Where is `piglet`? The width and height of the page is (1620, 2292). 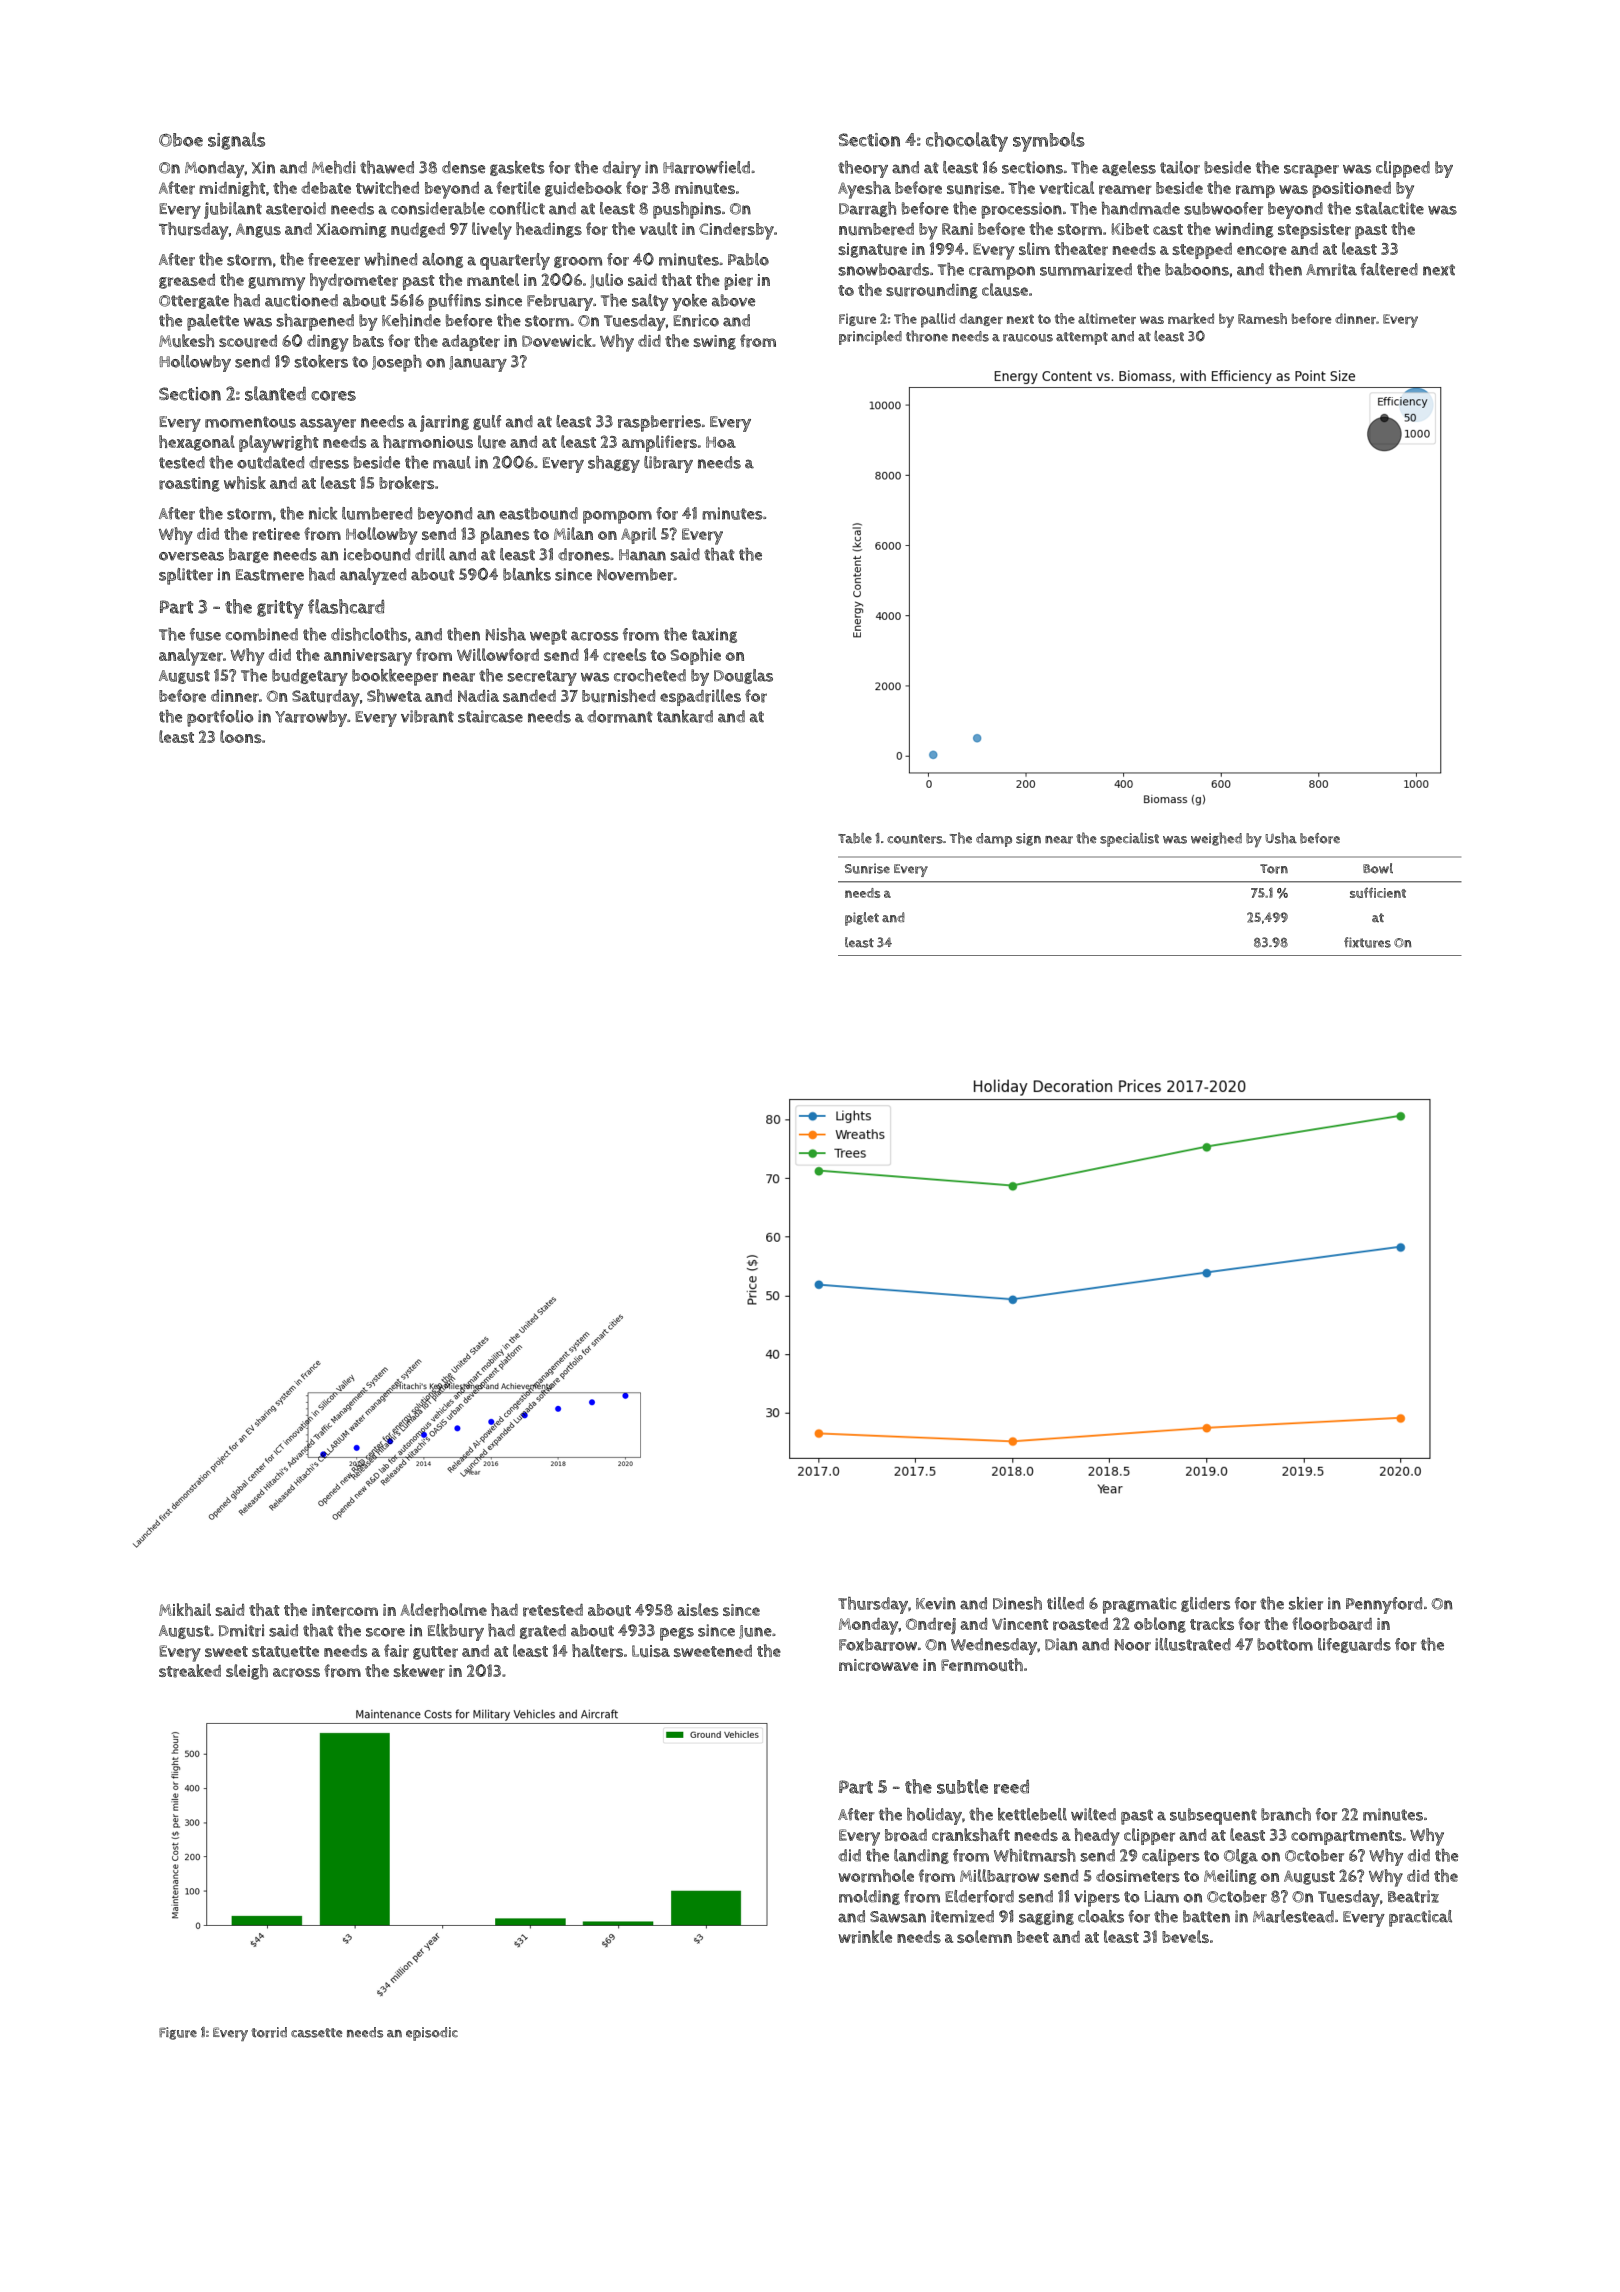 piglet is located at coordinates (862, 919).
